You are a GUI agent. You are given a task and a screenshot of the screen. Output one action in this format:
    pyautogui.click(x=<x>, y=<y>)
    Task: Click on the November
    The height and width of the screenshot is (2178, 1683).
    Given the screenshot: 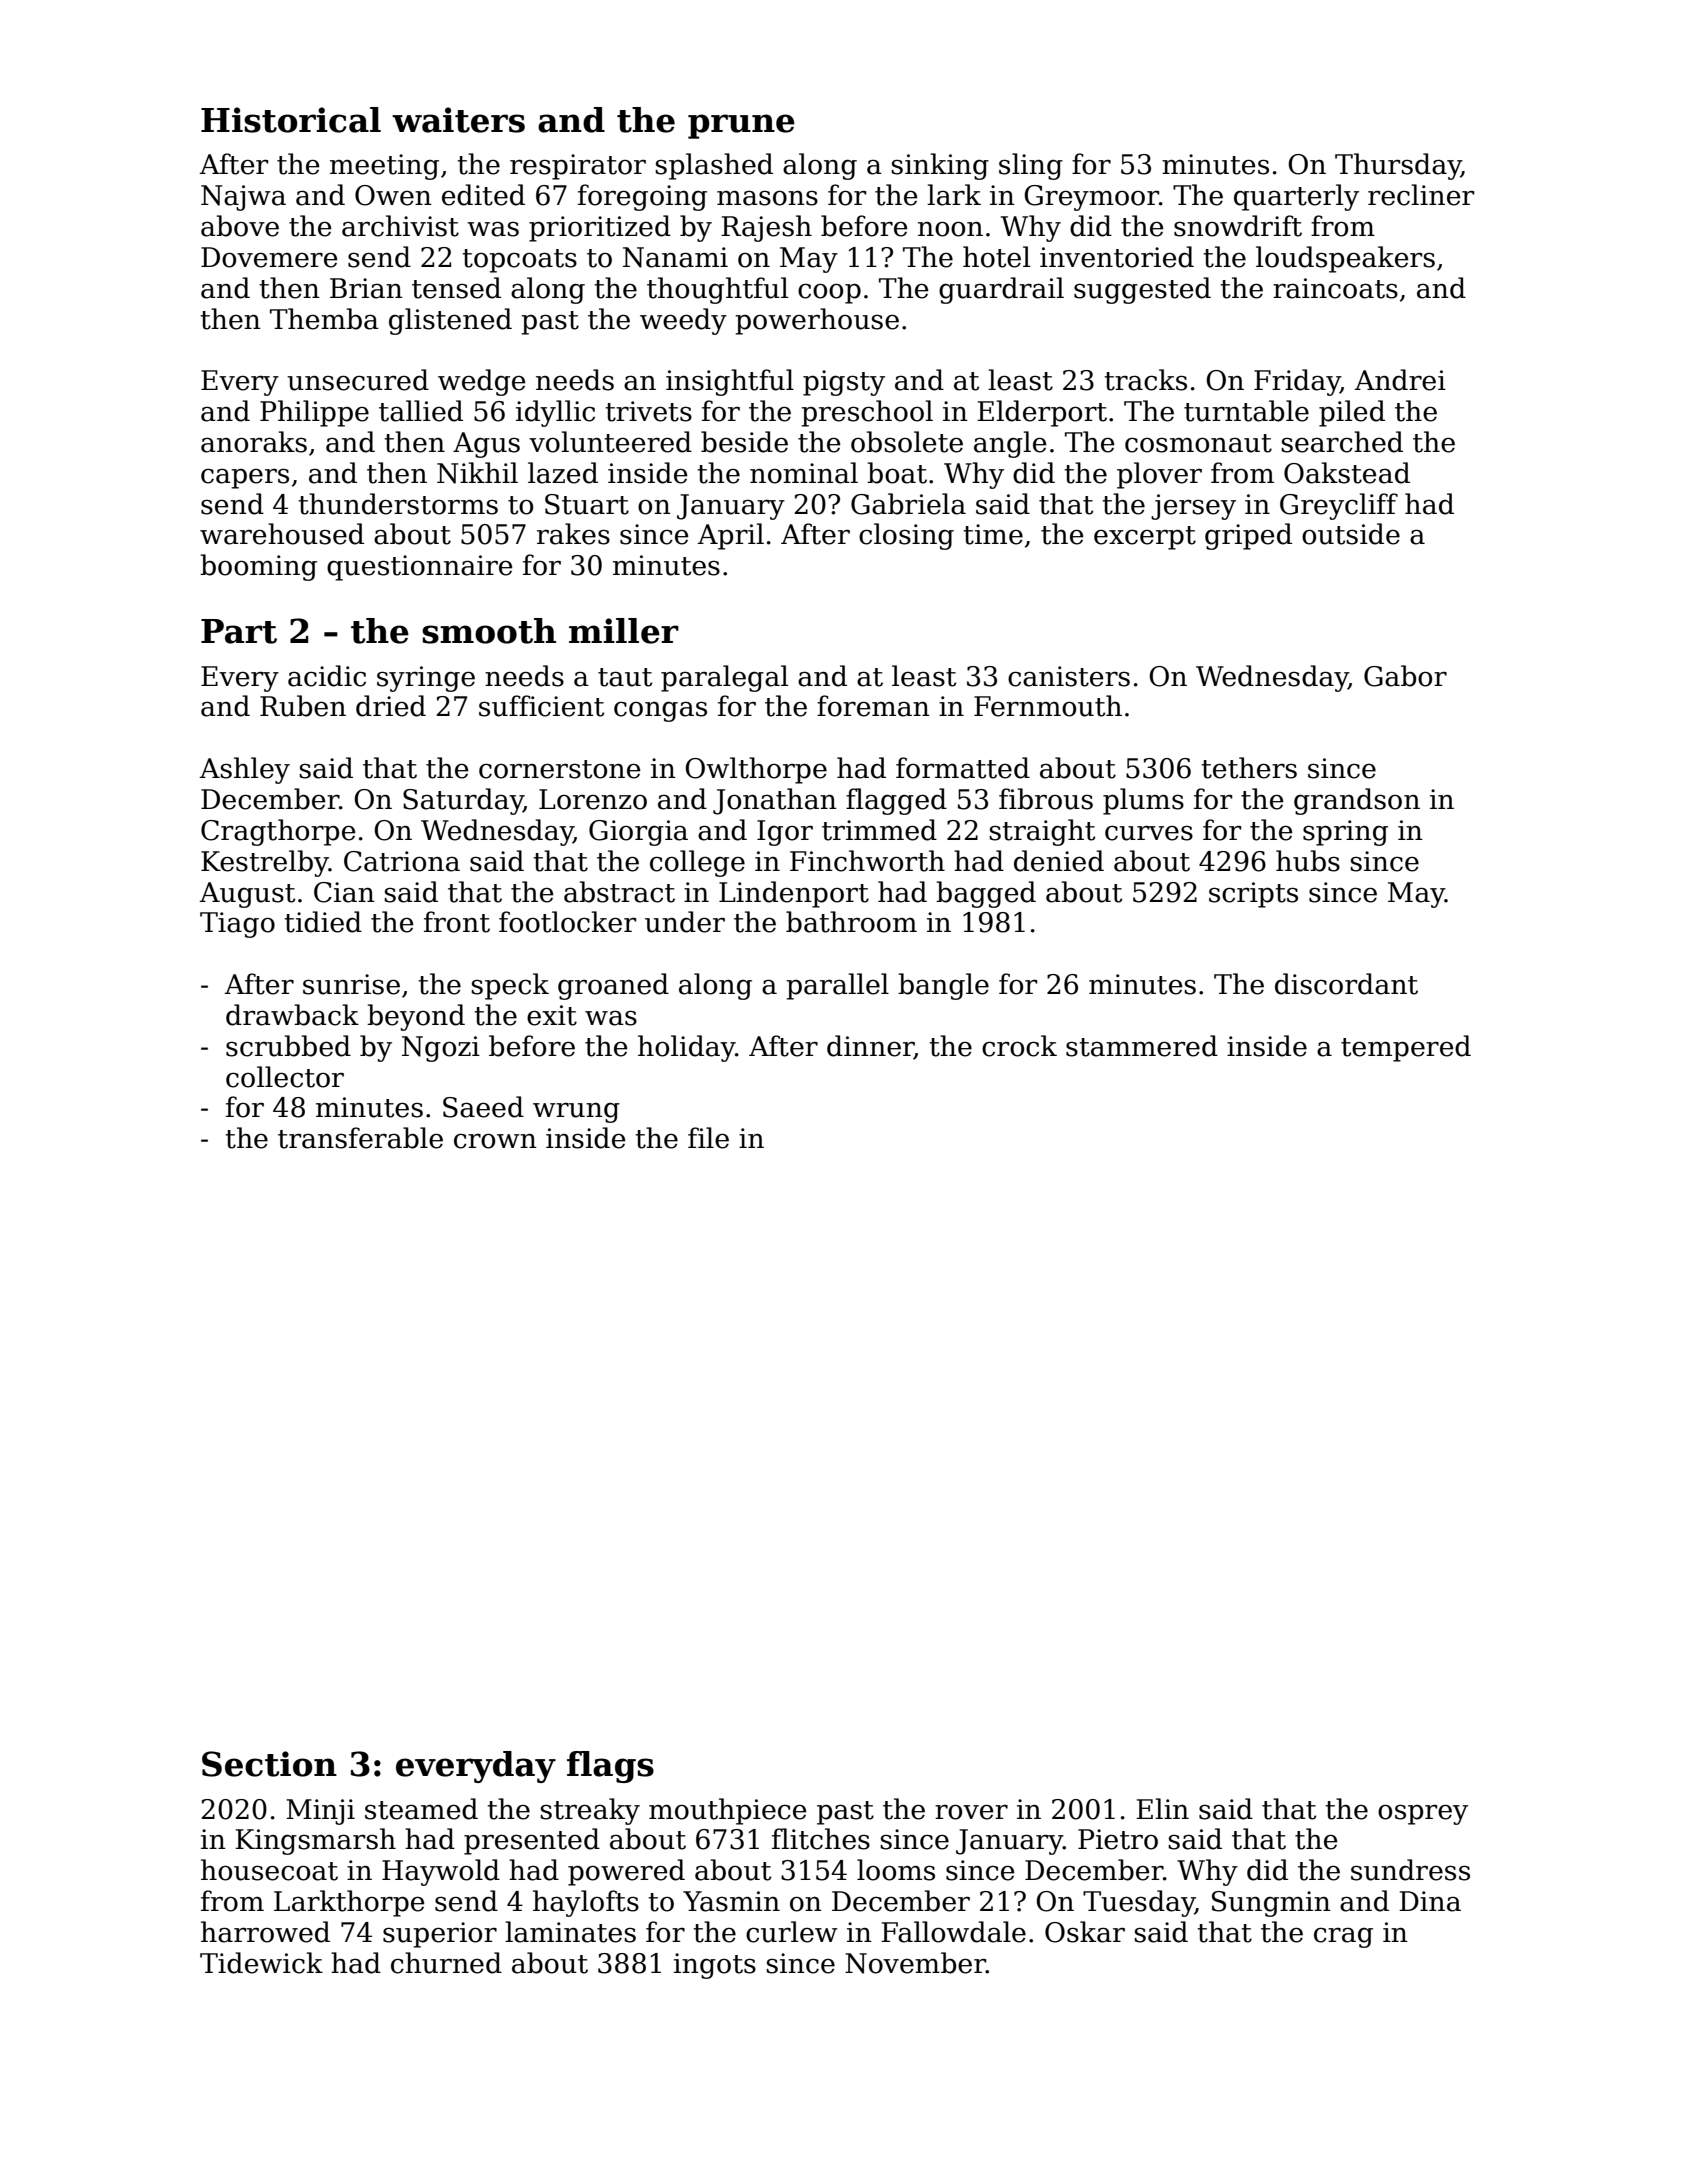 What is the action you would take?
    pyautogui.click(x=915, y=1963)
